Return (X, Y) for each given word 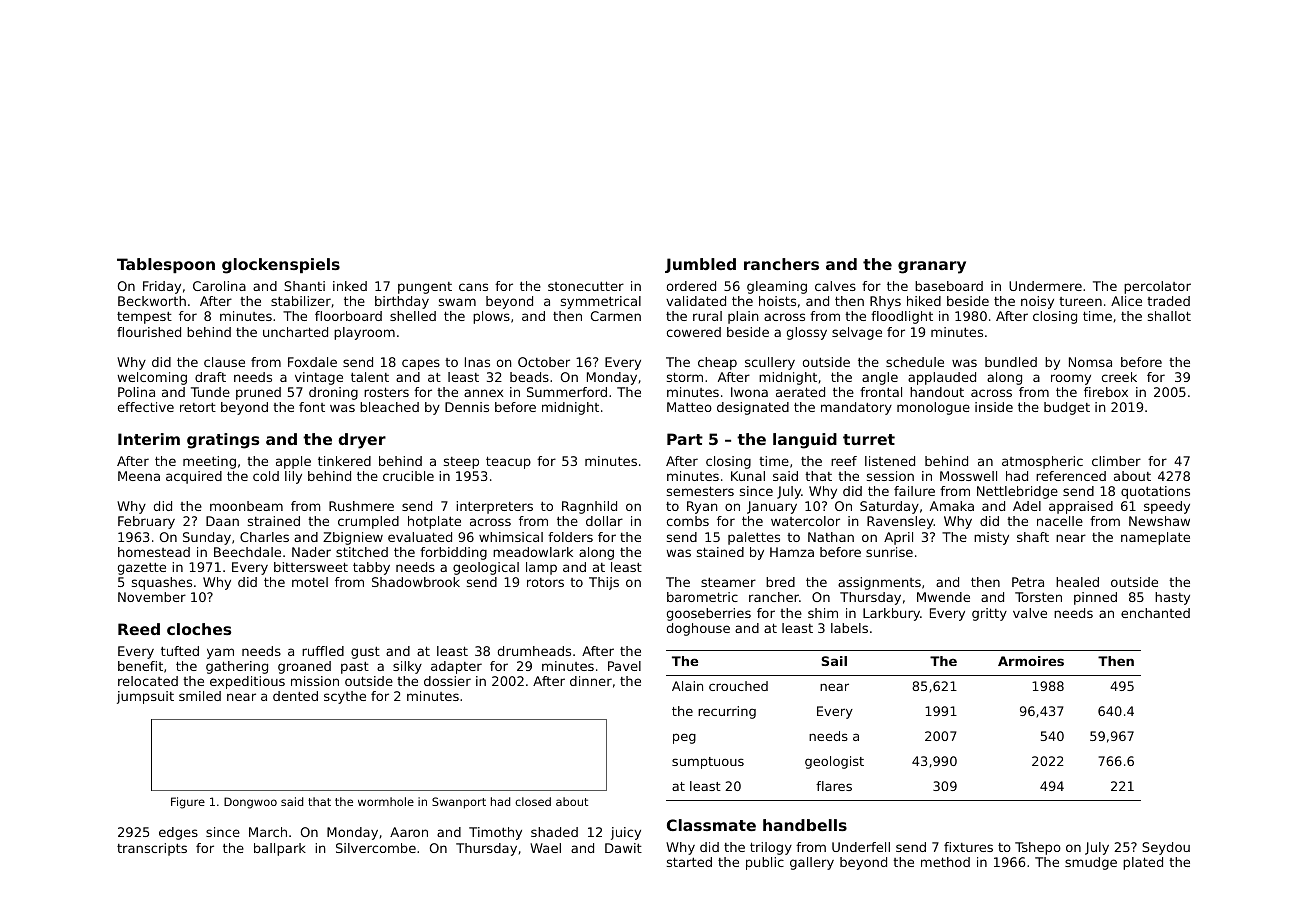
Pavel (624, 666)
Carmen (616, 316)
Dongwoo (250, 803)
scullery (770, 363)
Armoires (1031, 661)
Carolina (219, 286)
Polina (136, 392)
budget (1067, 408)
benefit (140, 666)
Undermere (1045, 286)
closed (533, 801)
